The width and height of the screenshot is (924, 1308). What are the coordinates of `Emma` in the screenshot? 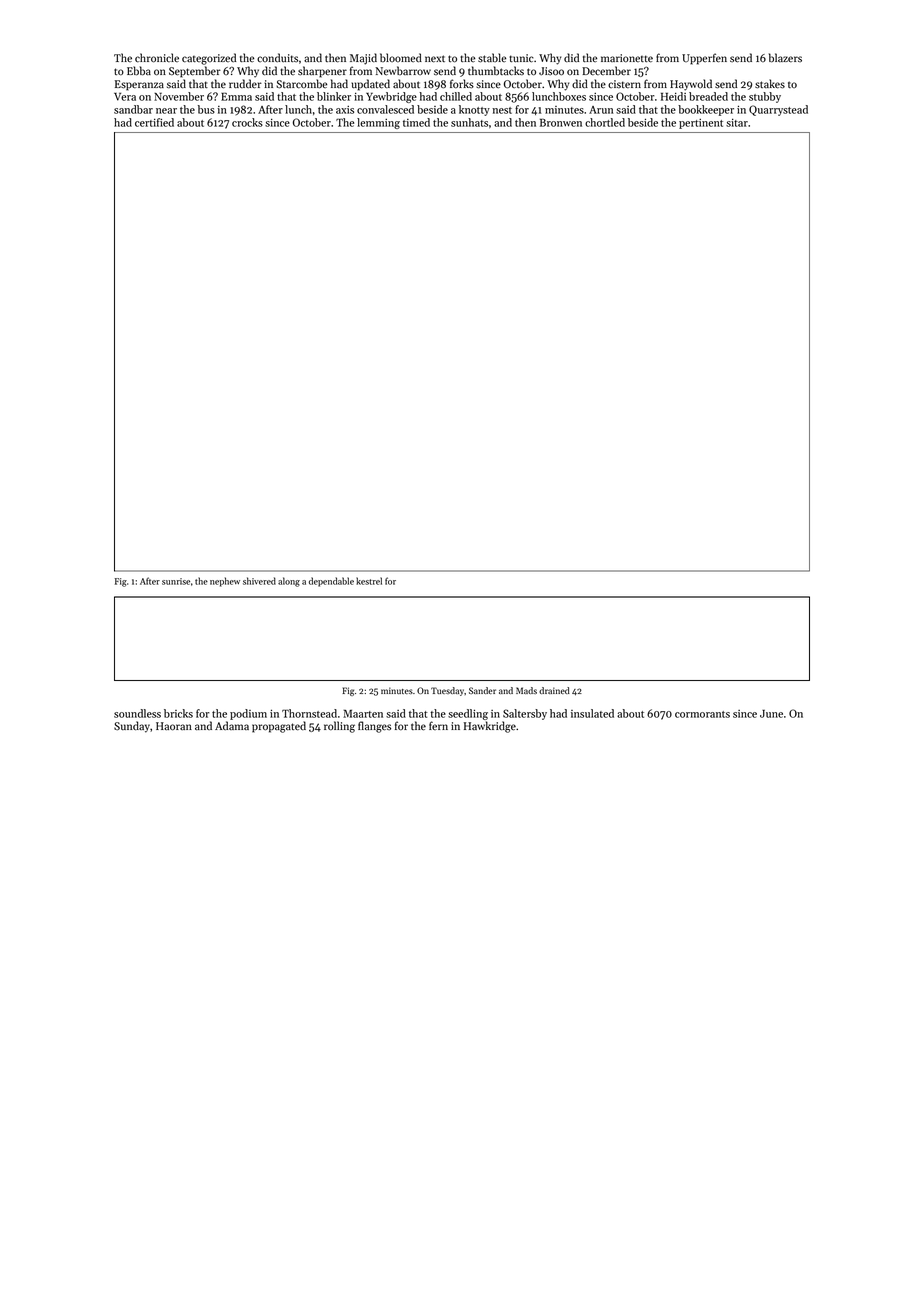 It's located at (236, 96).
